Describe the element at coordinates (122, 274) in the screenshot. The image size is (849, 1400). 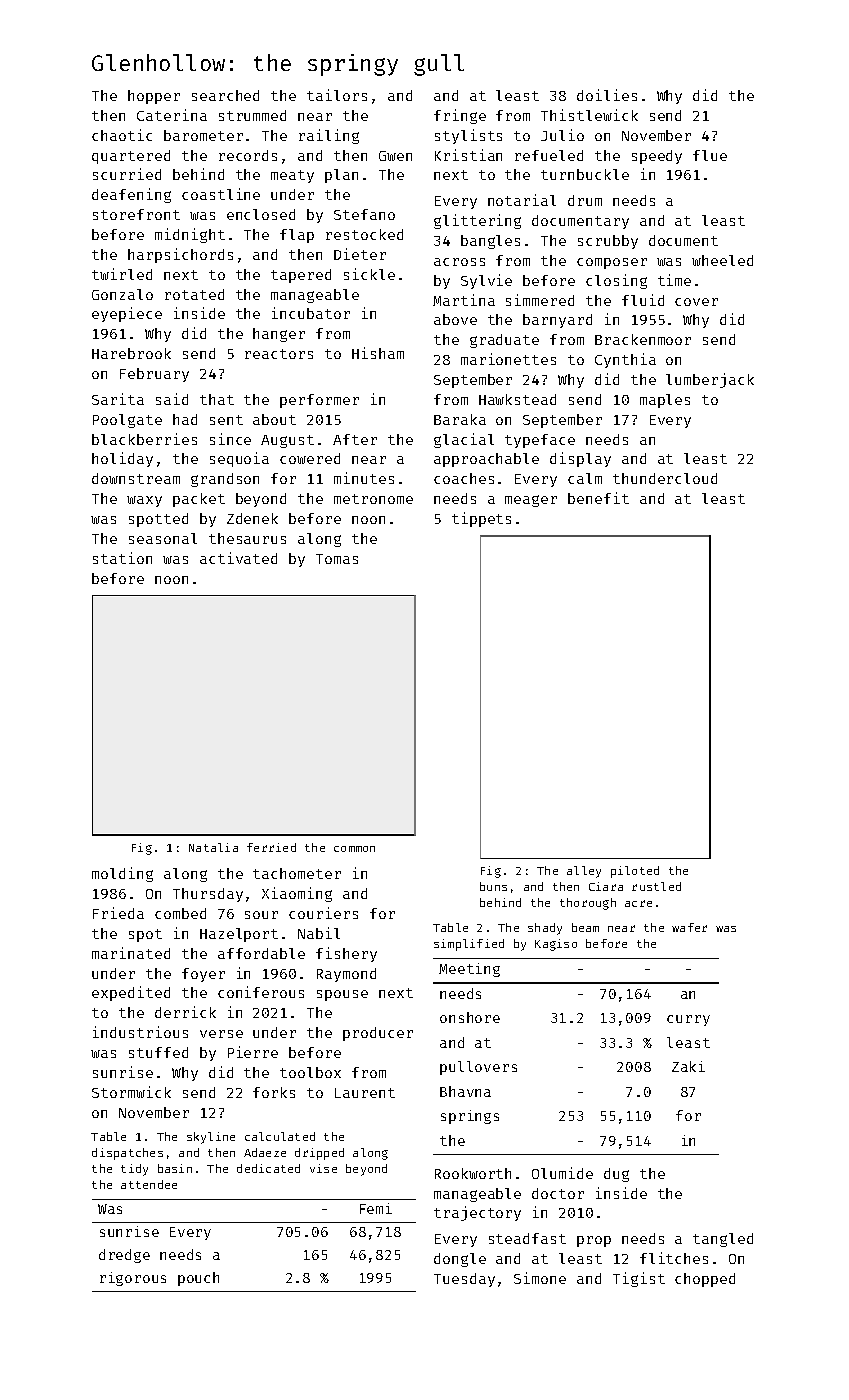
I see `twirled` at that location.
